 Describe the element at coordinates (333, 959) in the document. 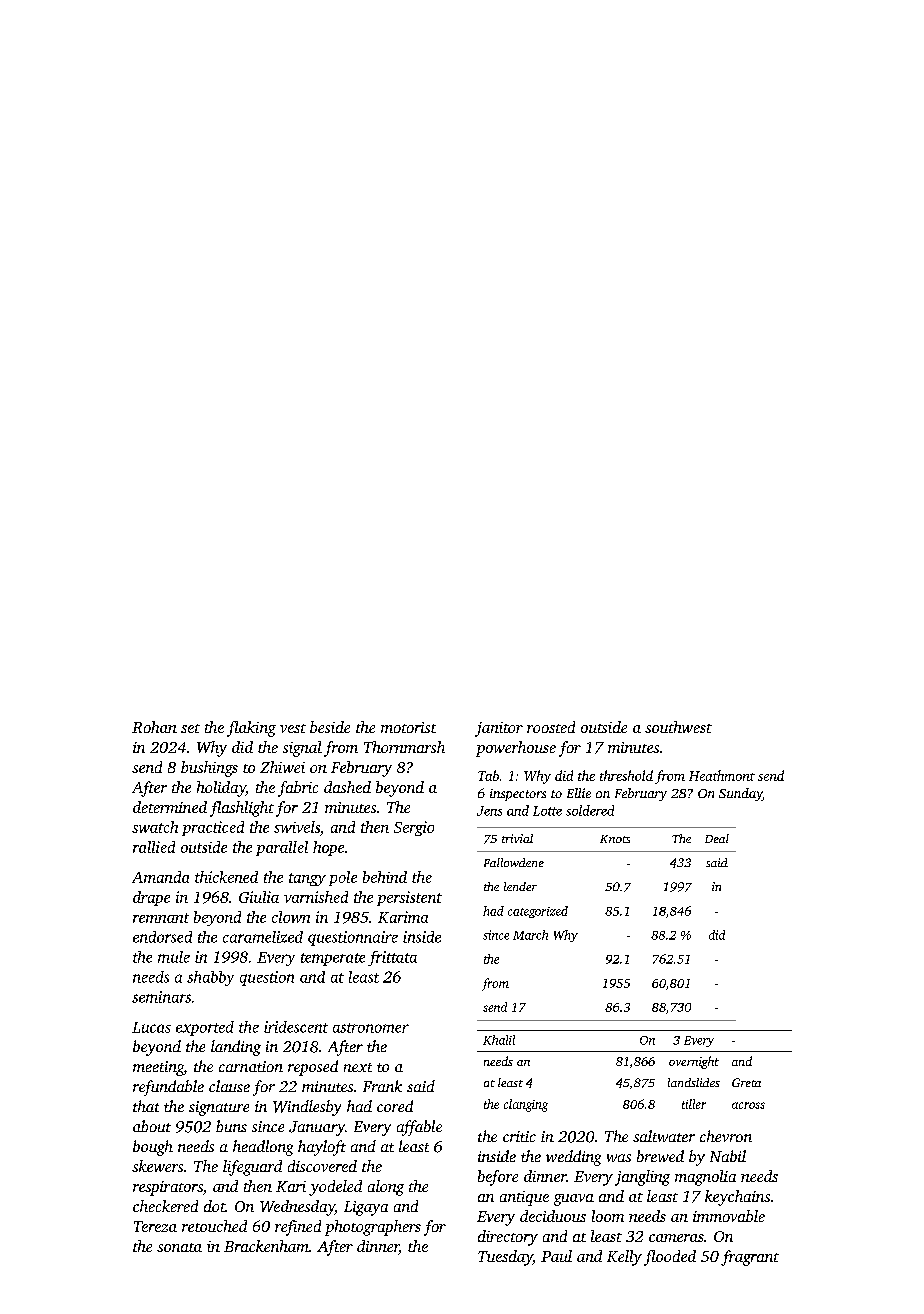

I see `temperate` at that location.
